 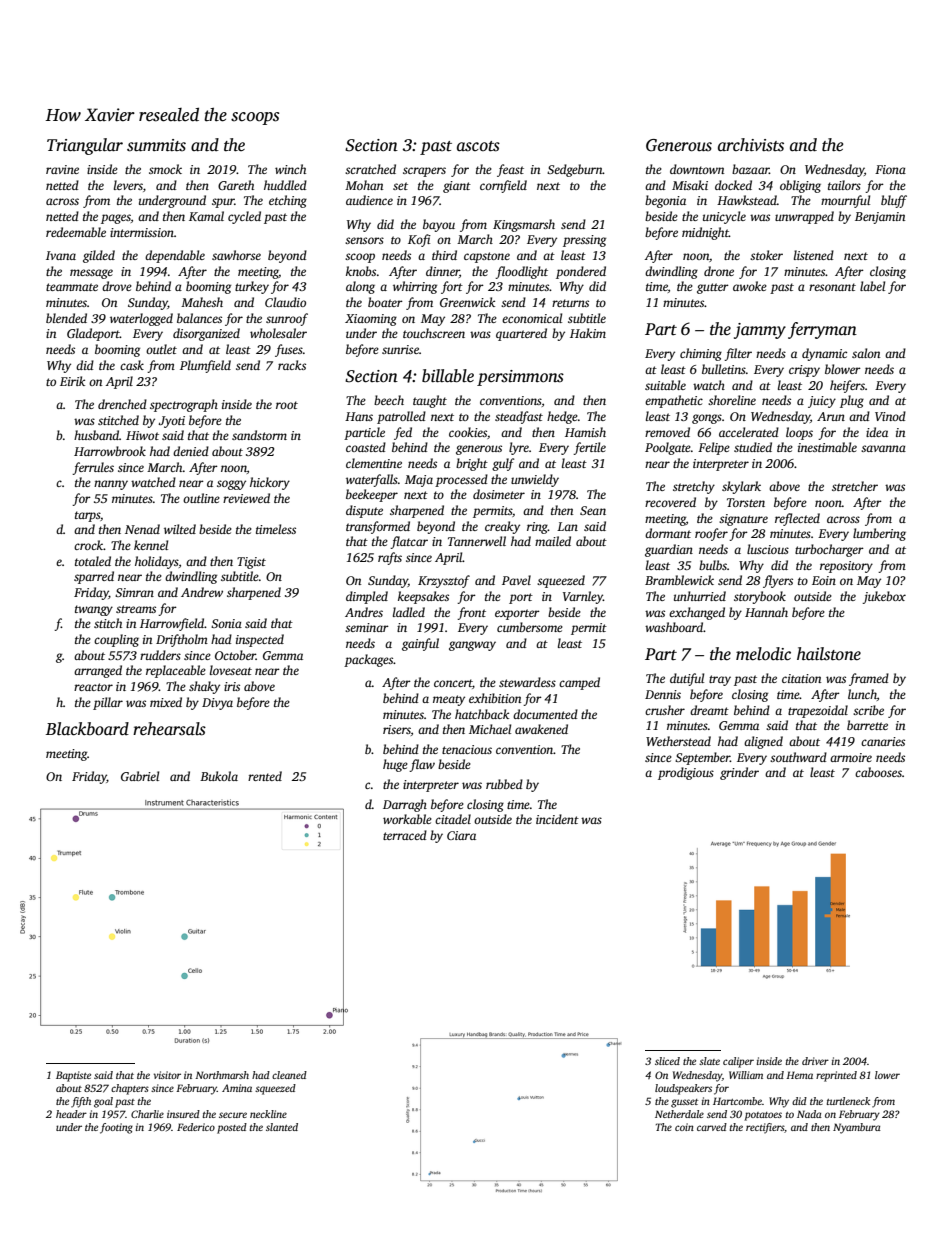 I want to click on Sonia, so click(x=226, y=623).
